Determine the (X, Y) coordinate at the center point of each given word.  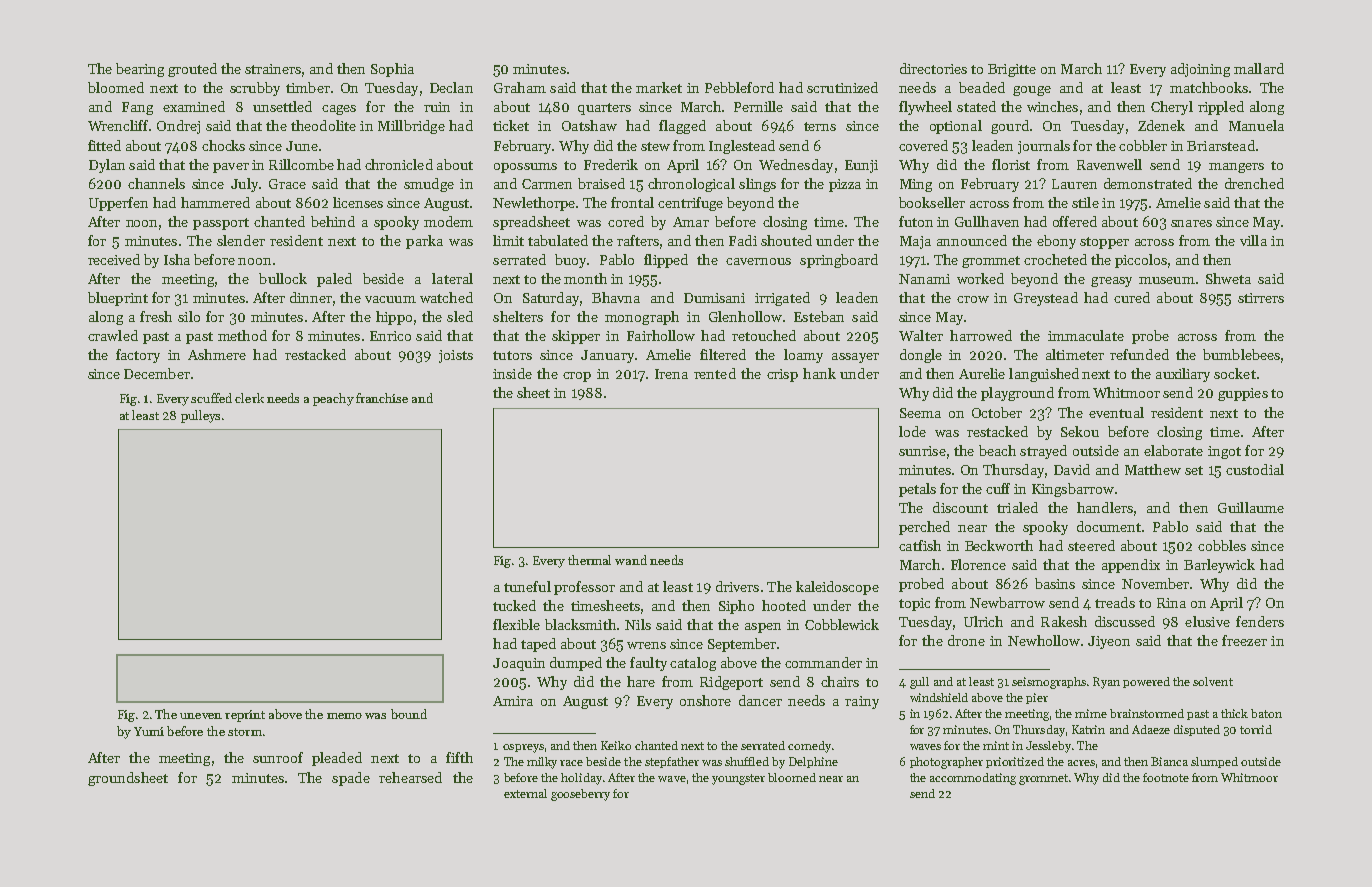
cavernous (758, 261)
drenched (1254, 183)
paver (231, 168)
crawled (113, 335)
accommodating (973, 779)
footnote (1166, 777)
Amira (513, 701)
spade (351, 779)
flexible (516, 624)
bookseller (932, 202)
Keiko (616, 745)
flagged (682, 127)
